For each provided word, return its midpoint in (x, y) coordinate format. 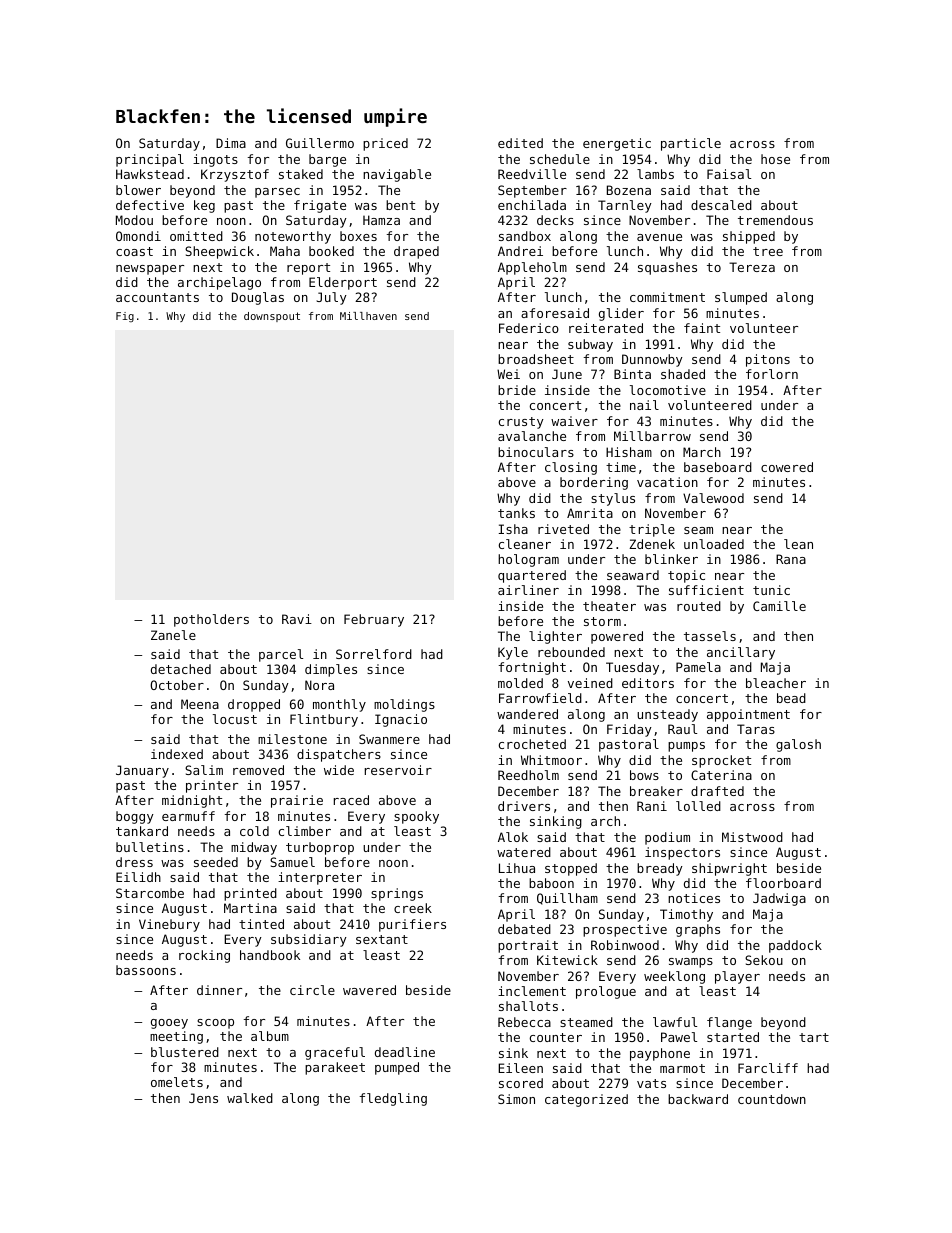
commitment (667, 297)
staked (301, 174)
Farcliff (768, 1068)
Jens (203, 1098)
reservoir (398, 770)
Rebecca (524, 1022)
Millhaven (368, 316)
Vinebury (169, 925)
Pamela (698, 667)
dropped (254, 705)
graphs (698, 930)
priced (385, 144)
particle (691, 144)
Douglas (258, 298)
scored (521, 1083)
